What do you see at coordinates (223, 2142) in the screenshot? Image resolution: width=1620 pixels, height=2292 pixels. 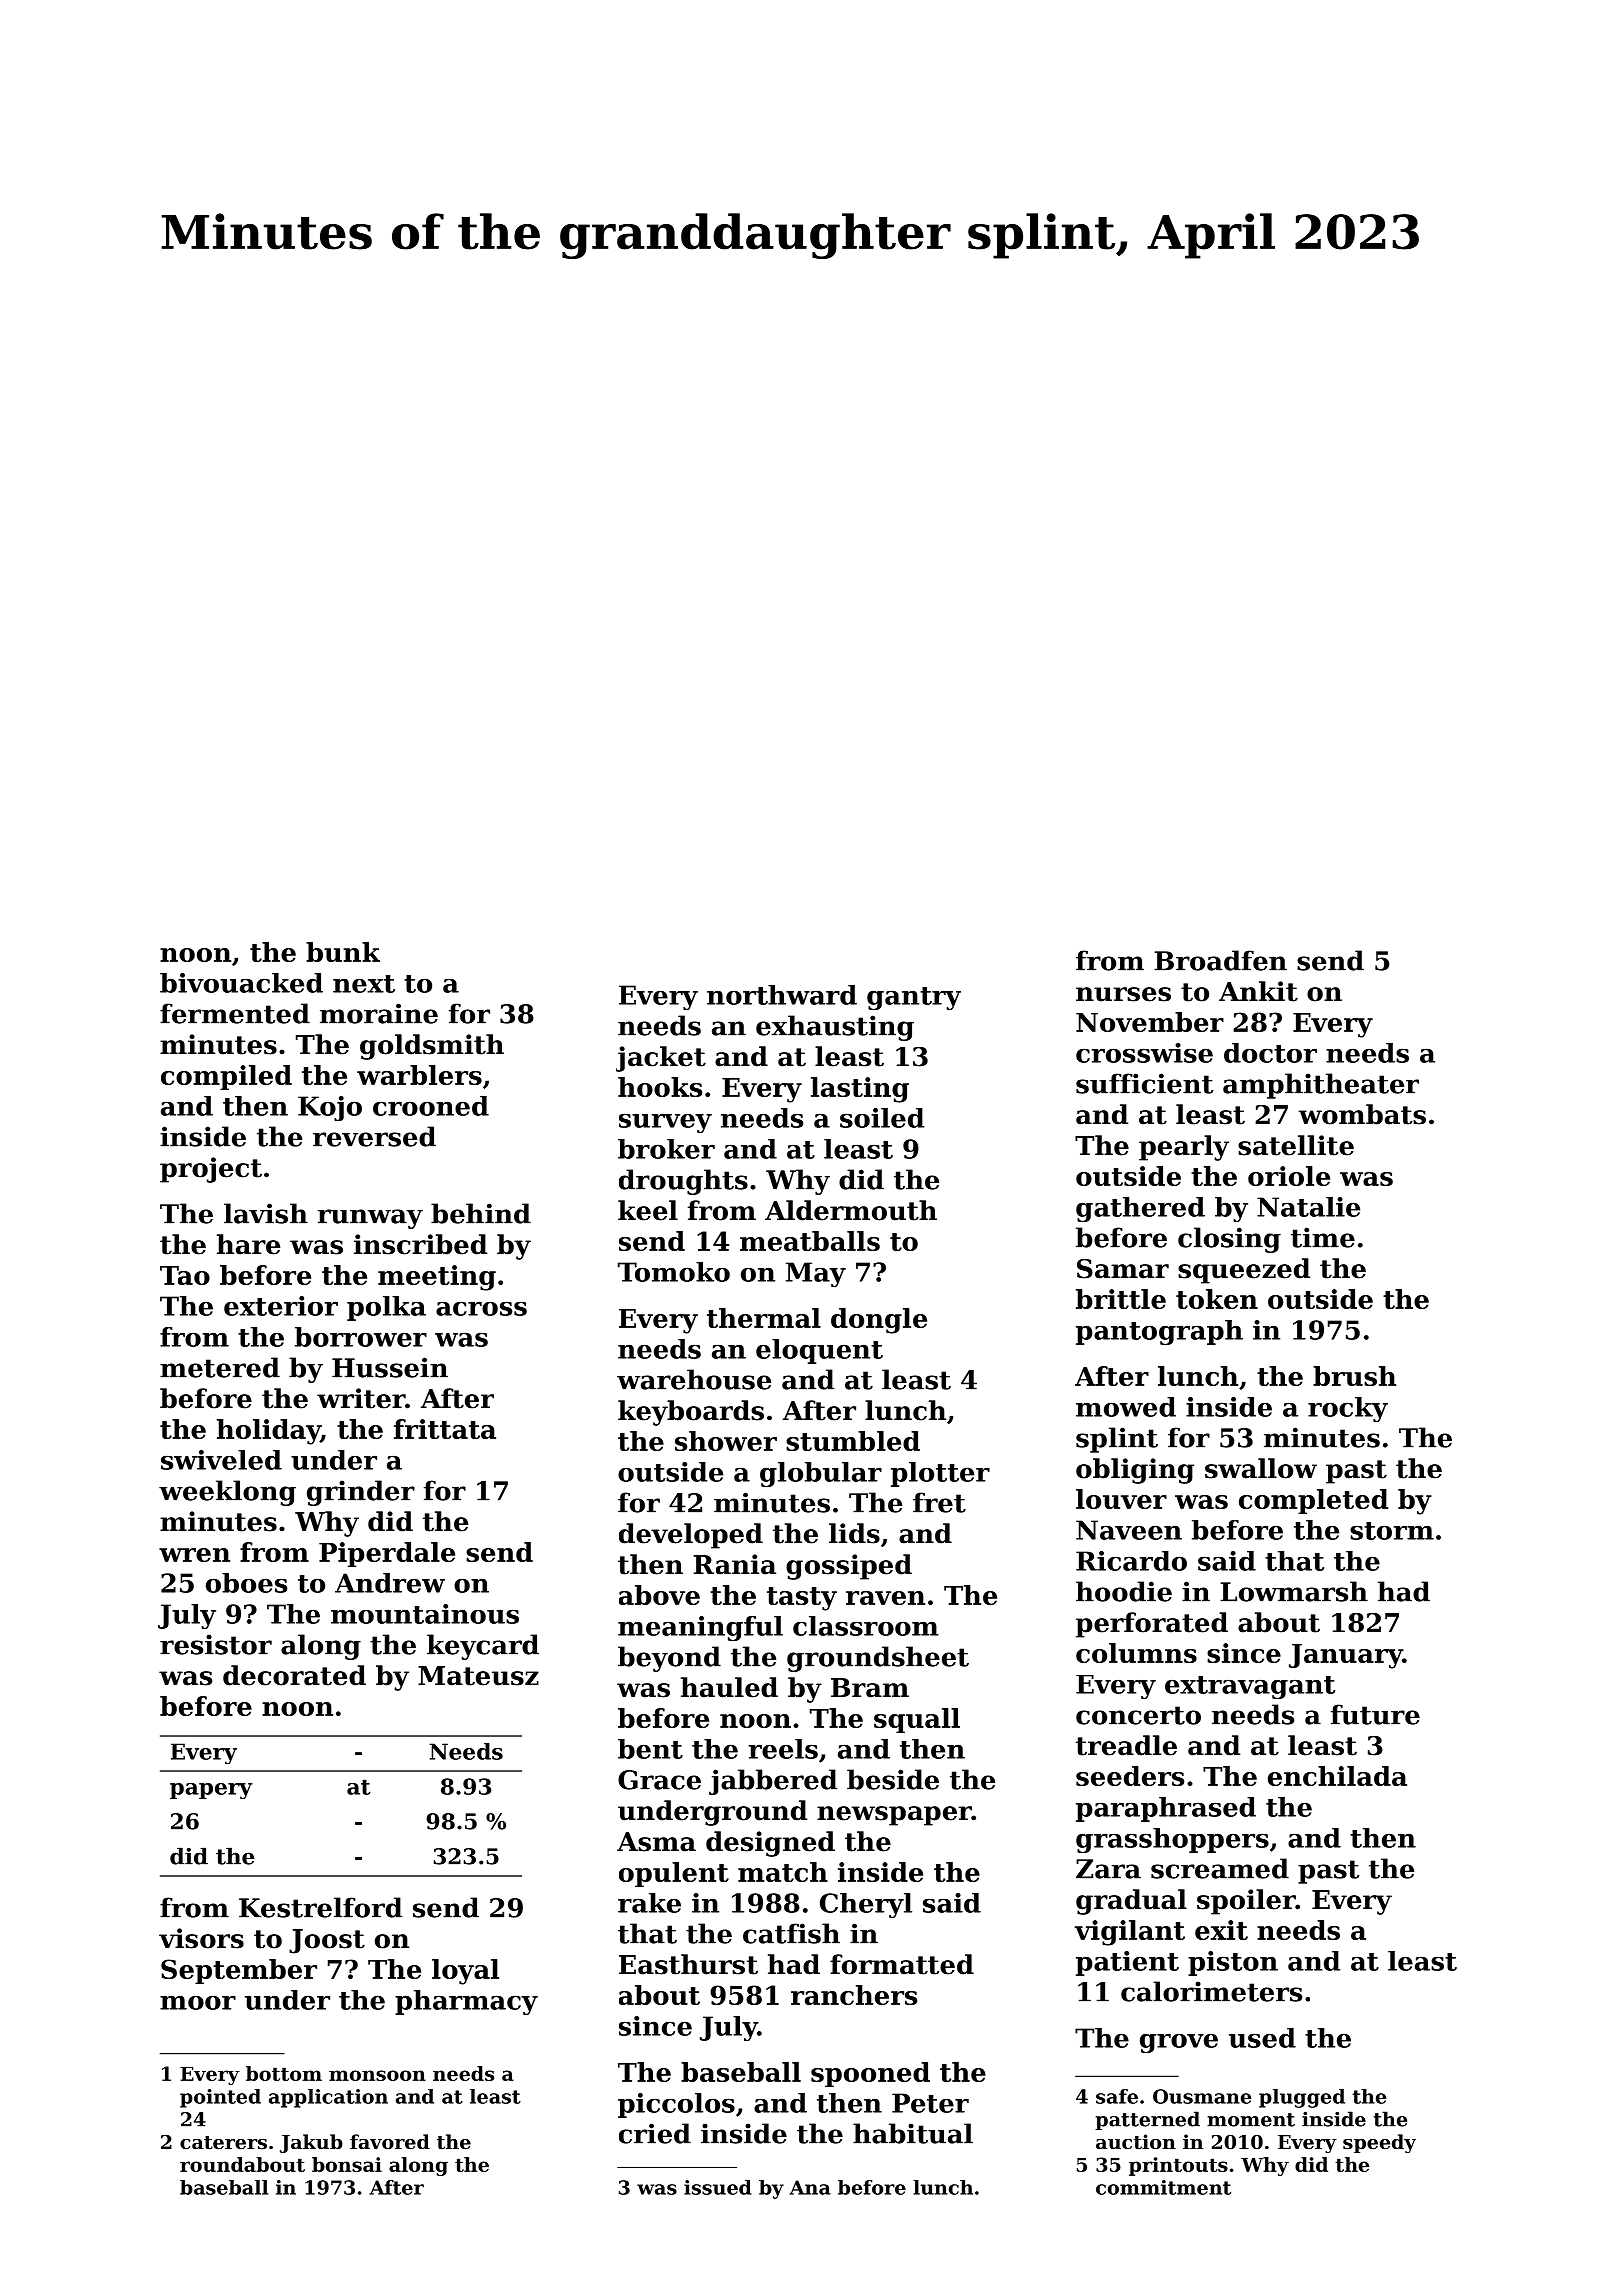 I see `caterers` at bounding box center [223, 2142].
